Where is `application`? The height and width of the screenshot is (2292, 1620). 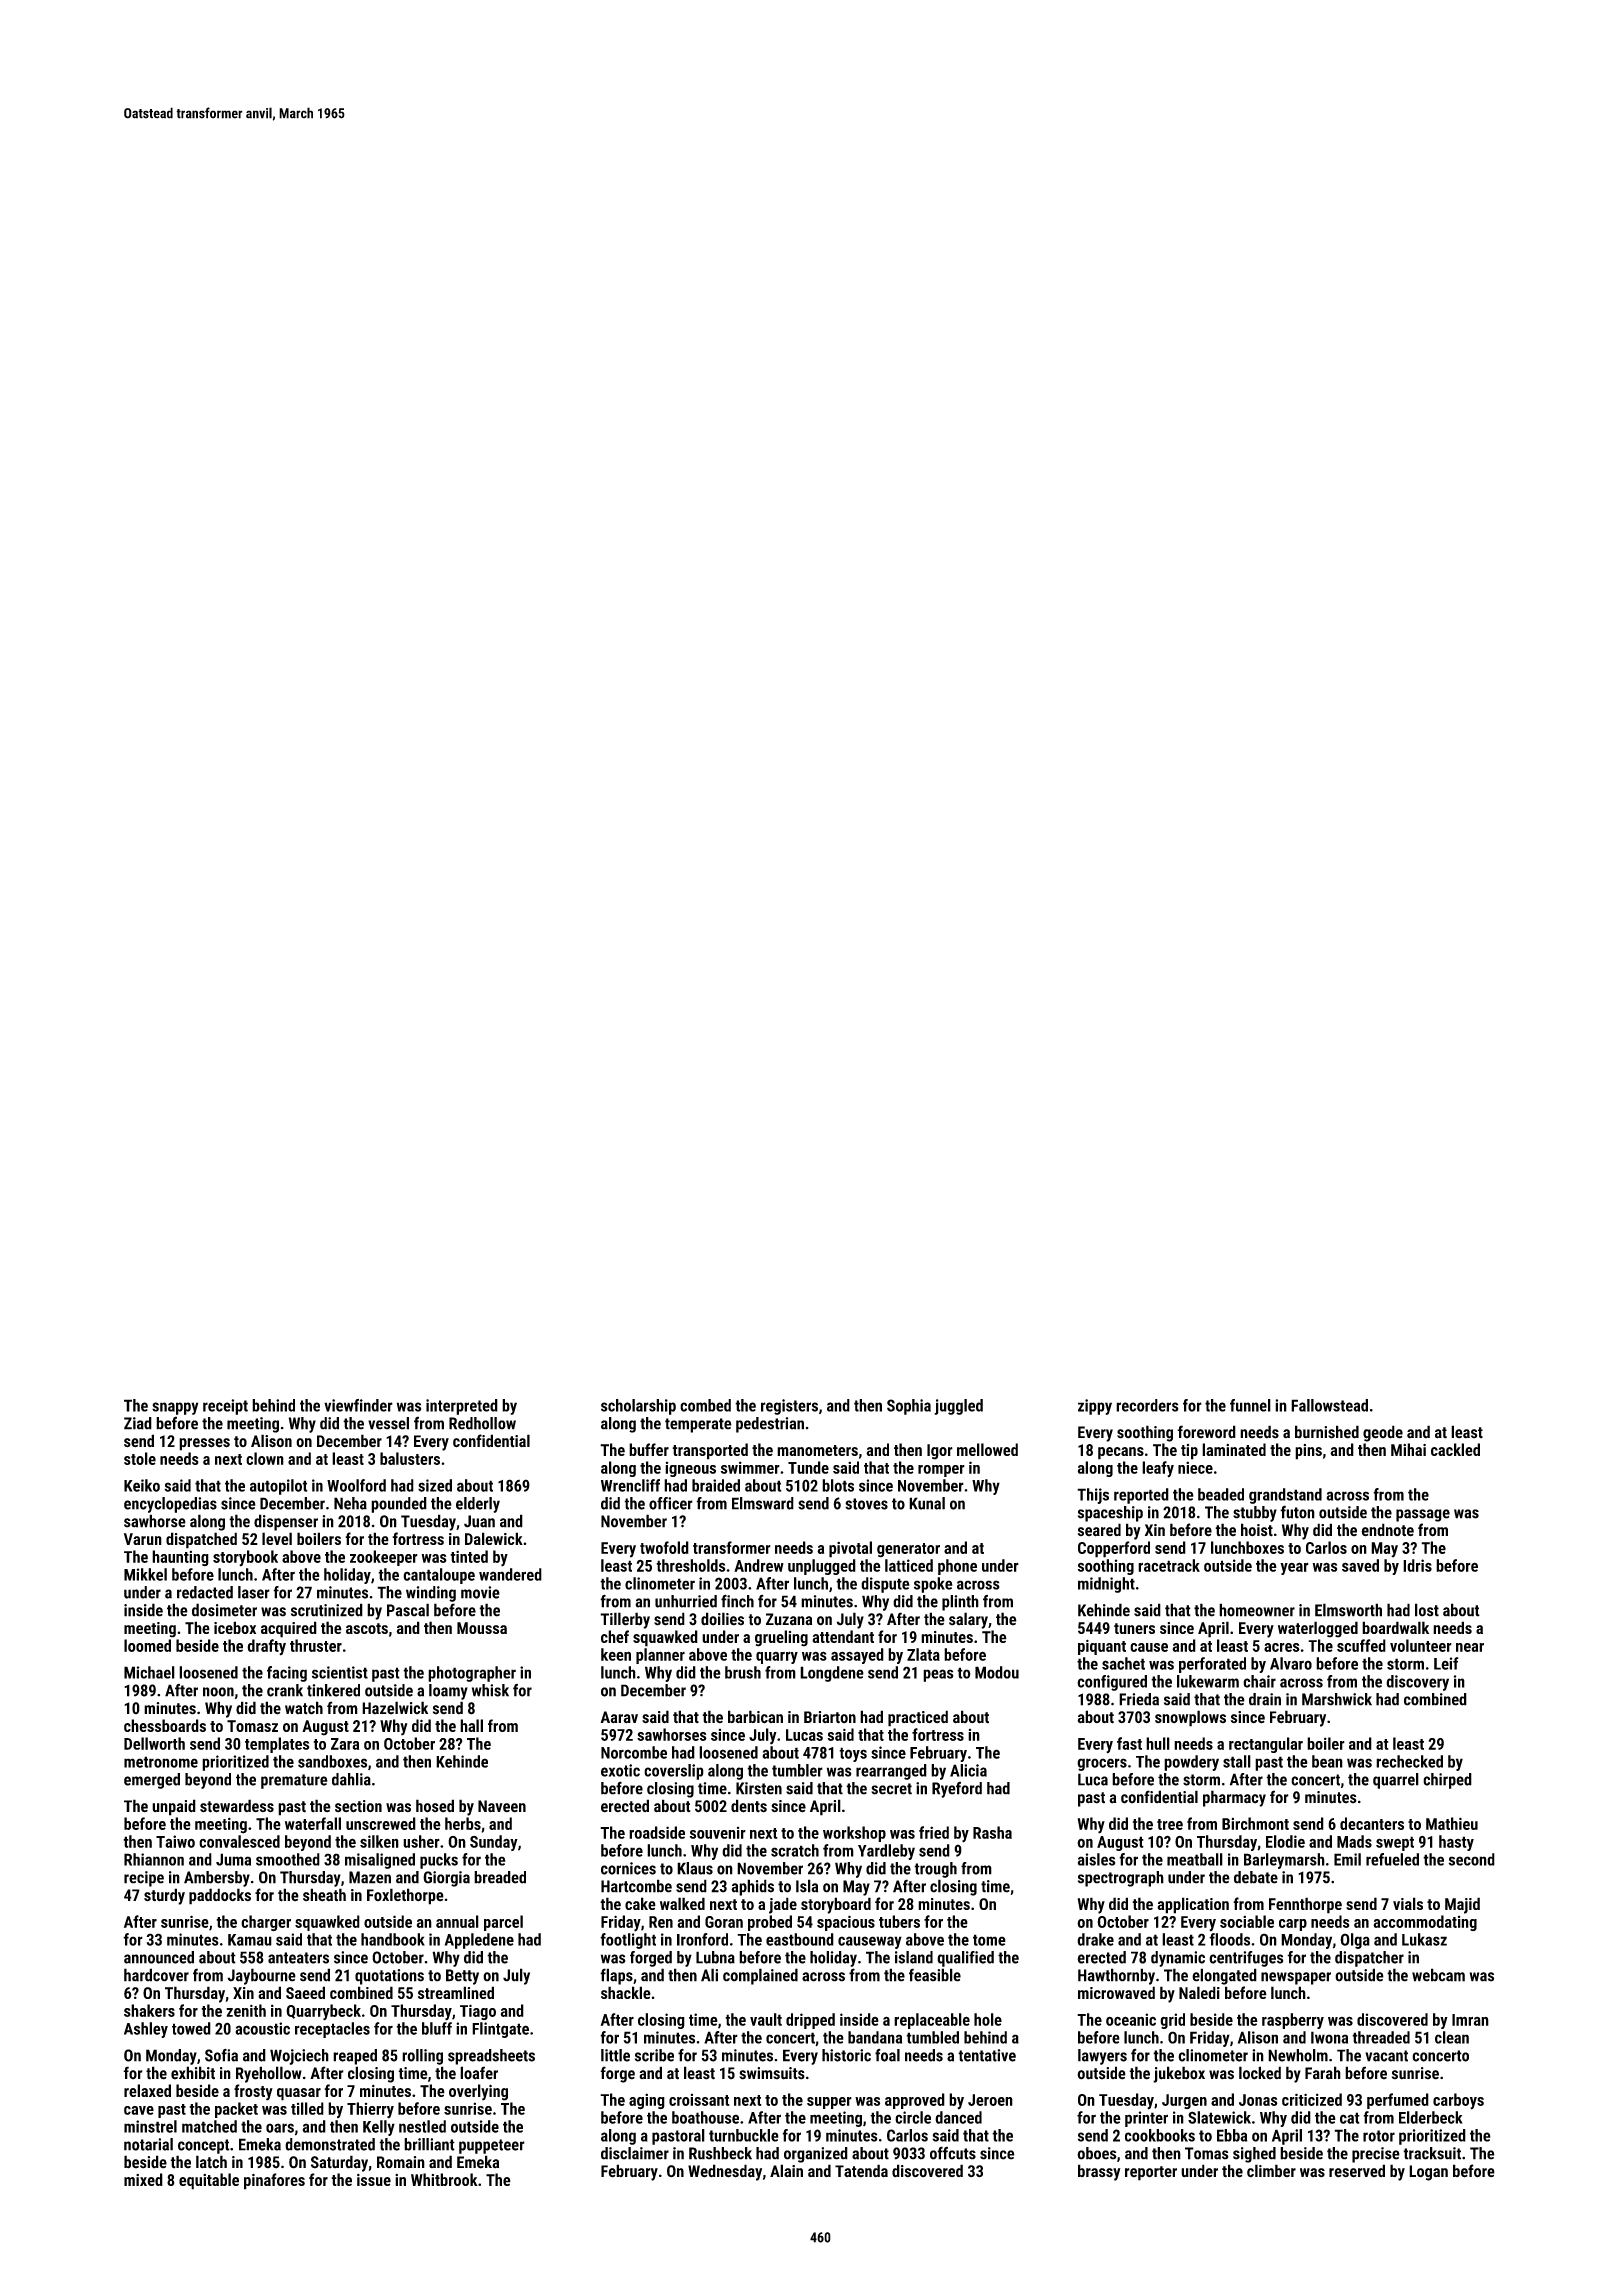 application is located at coordinates (1193, 1905).
